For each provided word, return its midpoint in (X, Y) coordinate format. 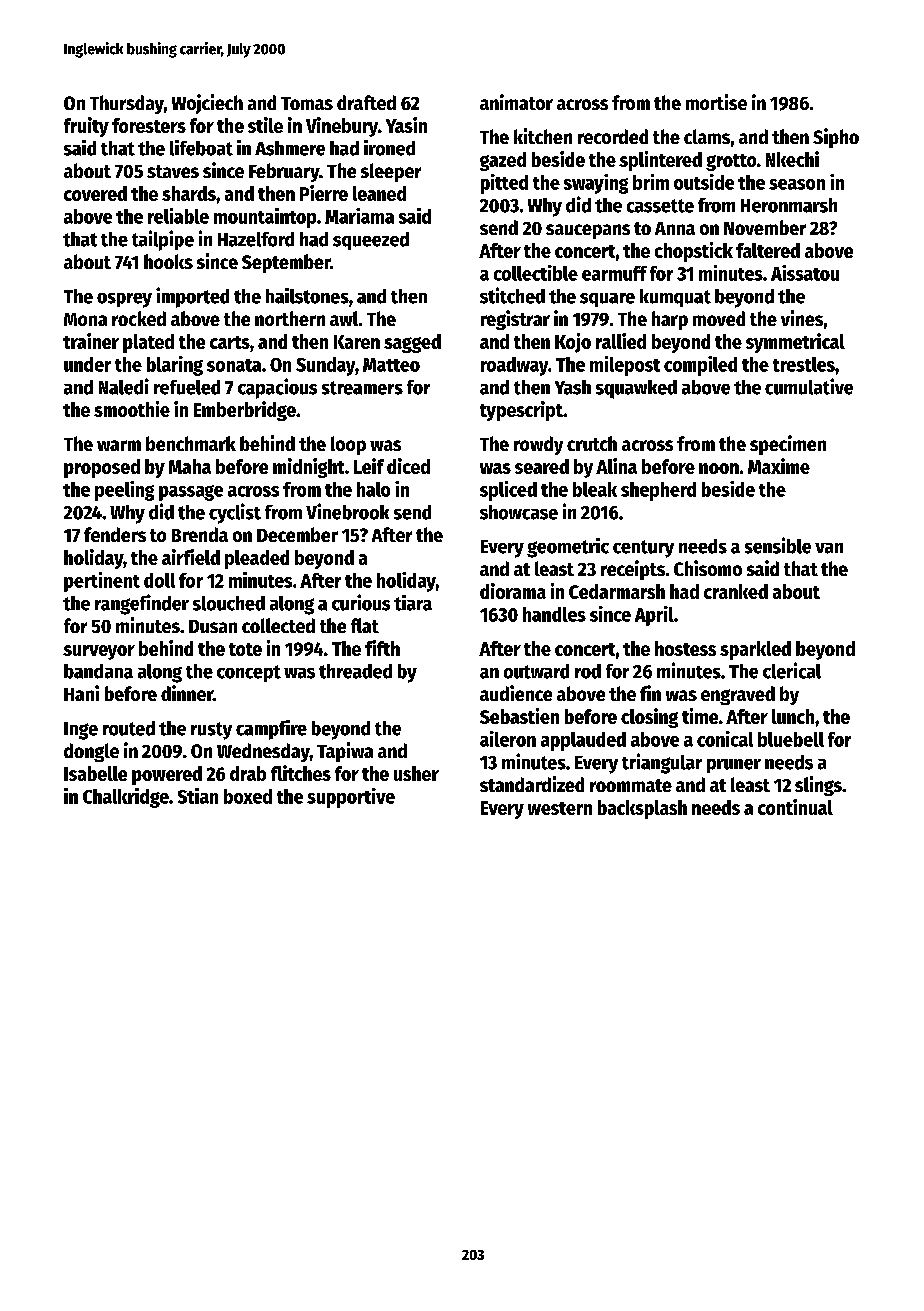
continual (795, 807)
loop (348, 445)
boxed (248, 796)
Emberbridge (245, 411)
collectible (536, 273)
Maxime (779, 466)
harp (670, 320)
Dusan (213, 626)
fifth (382, 648)
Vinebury (342, 127)
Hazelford (256, 239)
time (700, 716)
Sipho (836, 138)
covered (95, 193)
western (560, 808)
